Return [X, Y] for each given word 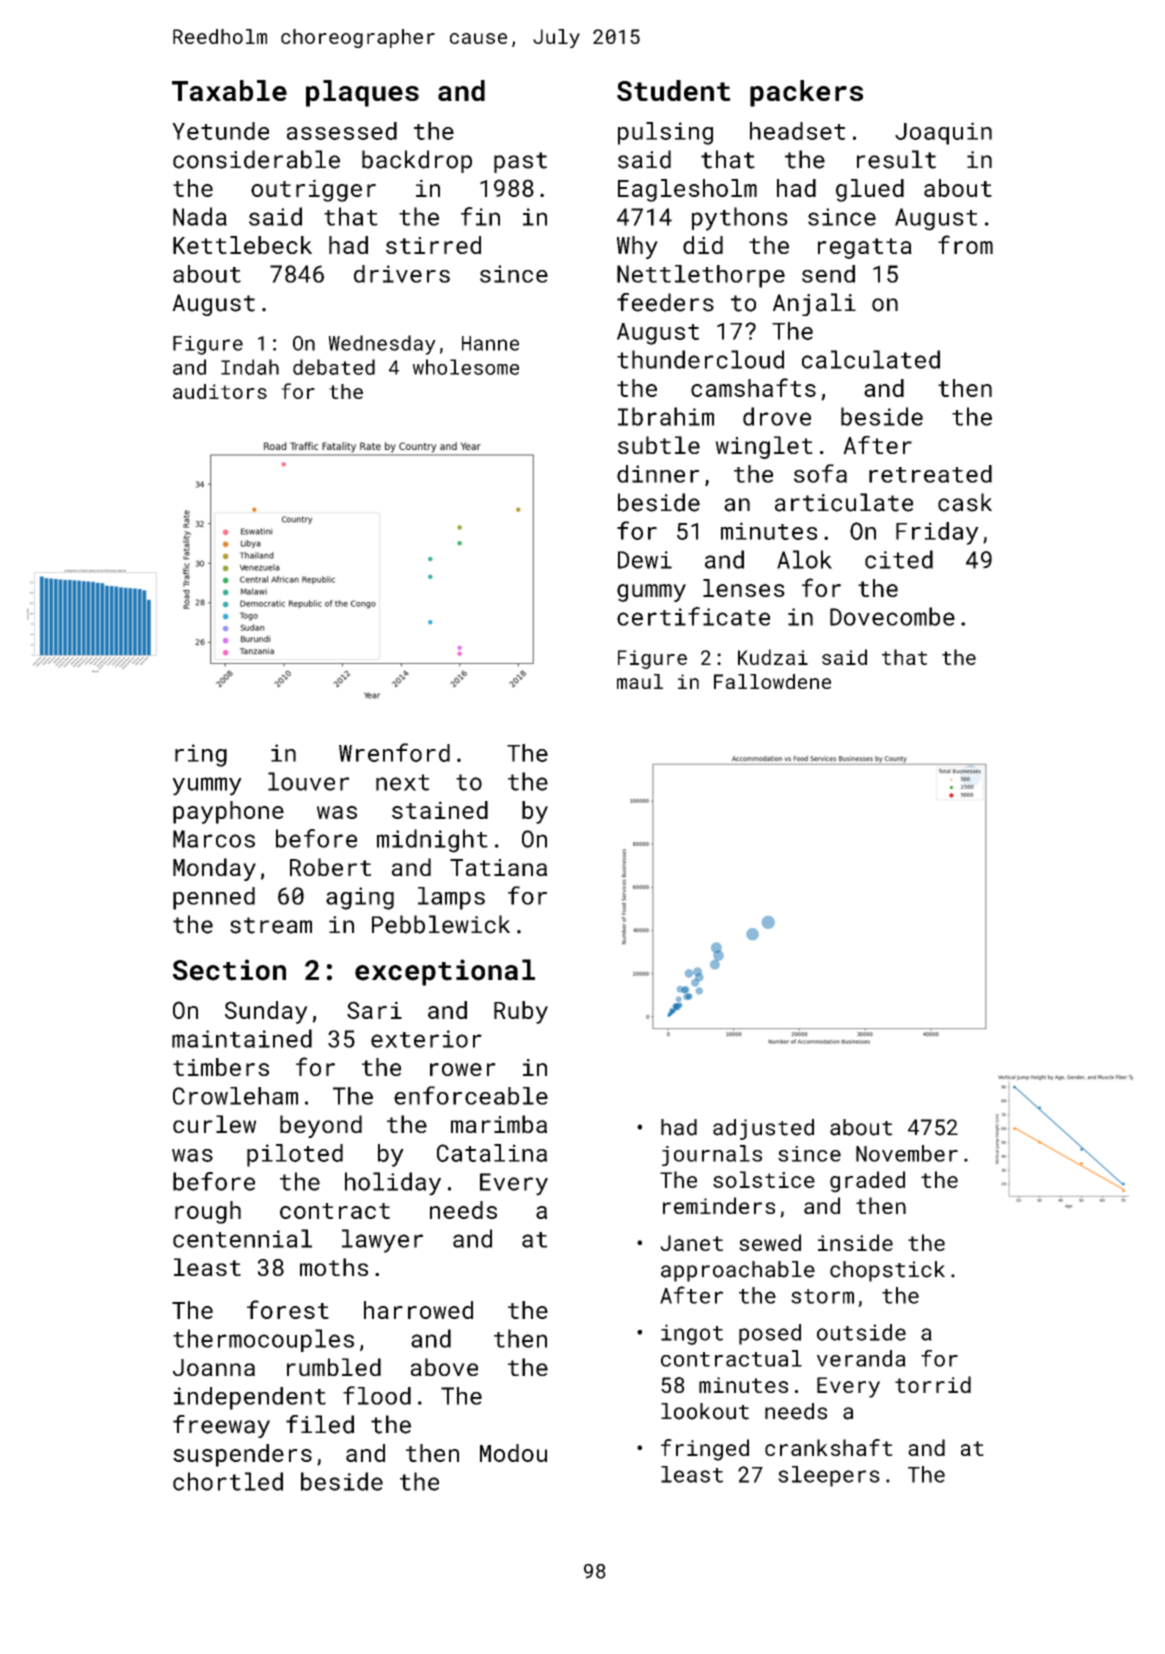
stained [440, 810]
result [896, 159]
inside [855, 1242]
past [520, 162]
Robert [330, 867]
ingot [692, 1334]
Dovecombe [892, 616]
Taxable [229, 90]
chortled [228, 1481]
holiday [393, 1184]
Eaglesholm [687, 190]
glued [870, 190]
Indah [250, 367]
